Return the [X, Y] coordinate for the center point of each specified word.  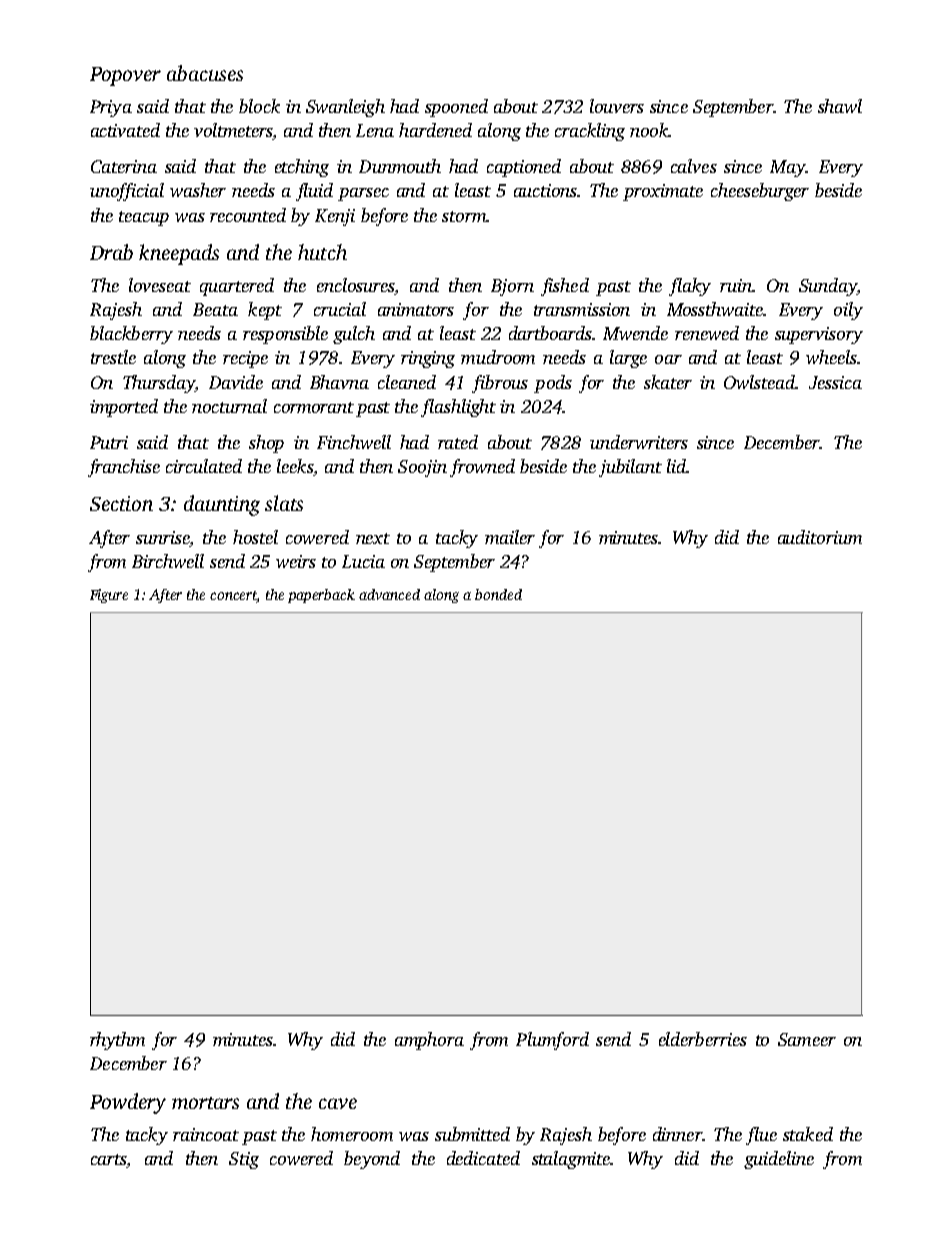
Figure [109, 596]
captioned [524, 168]
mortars [205, 1103]
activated [125, 130]
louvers [617, 106]
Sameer [807, 1039]
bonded [498, 594]
